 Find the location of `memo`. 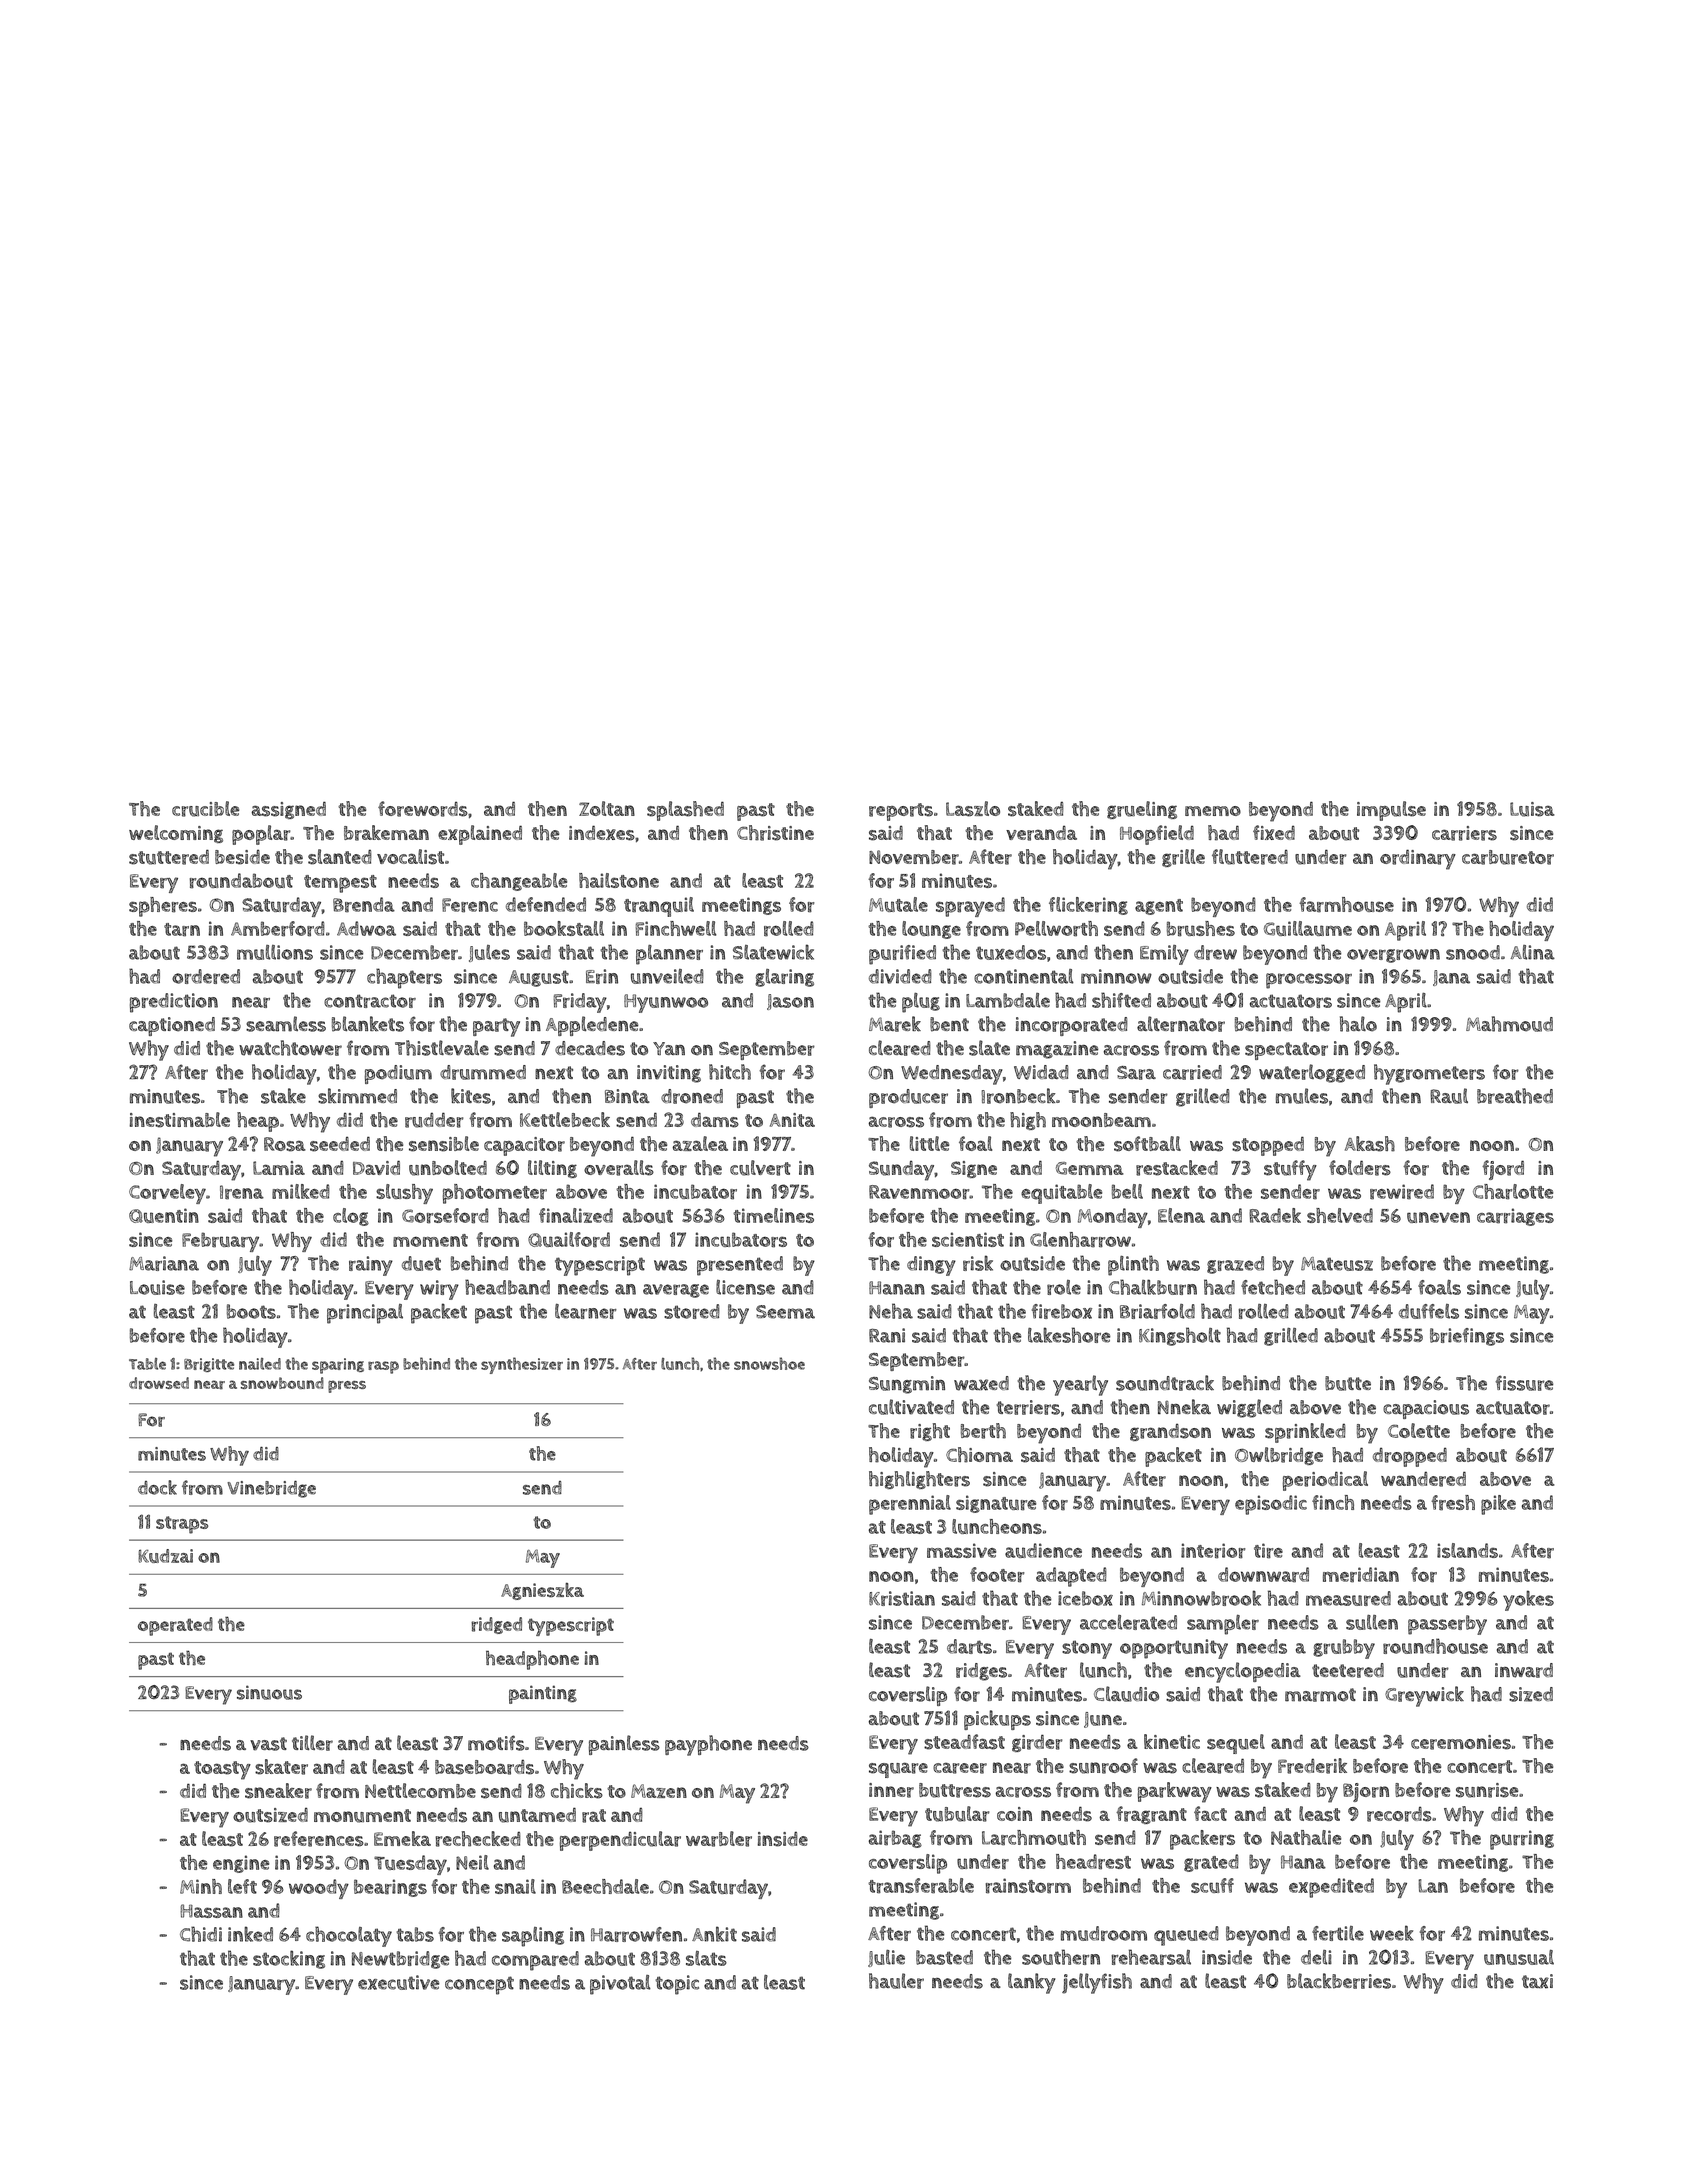

memo is located at coordinates (1213, 811).
